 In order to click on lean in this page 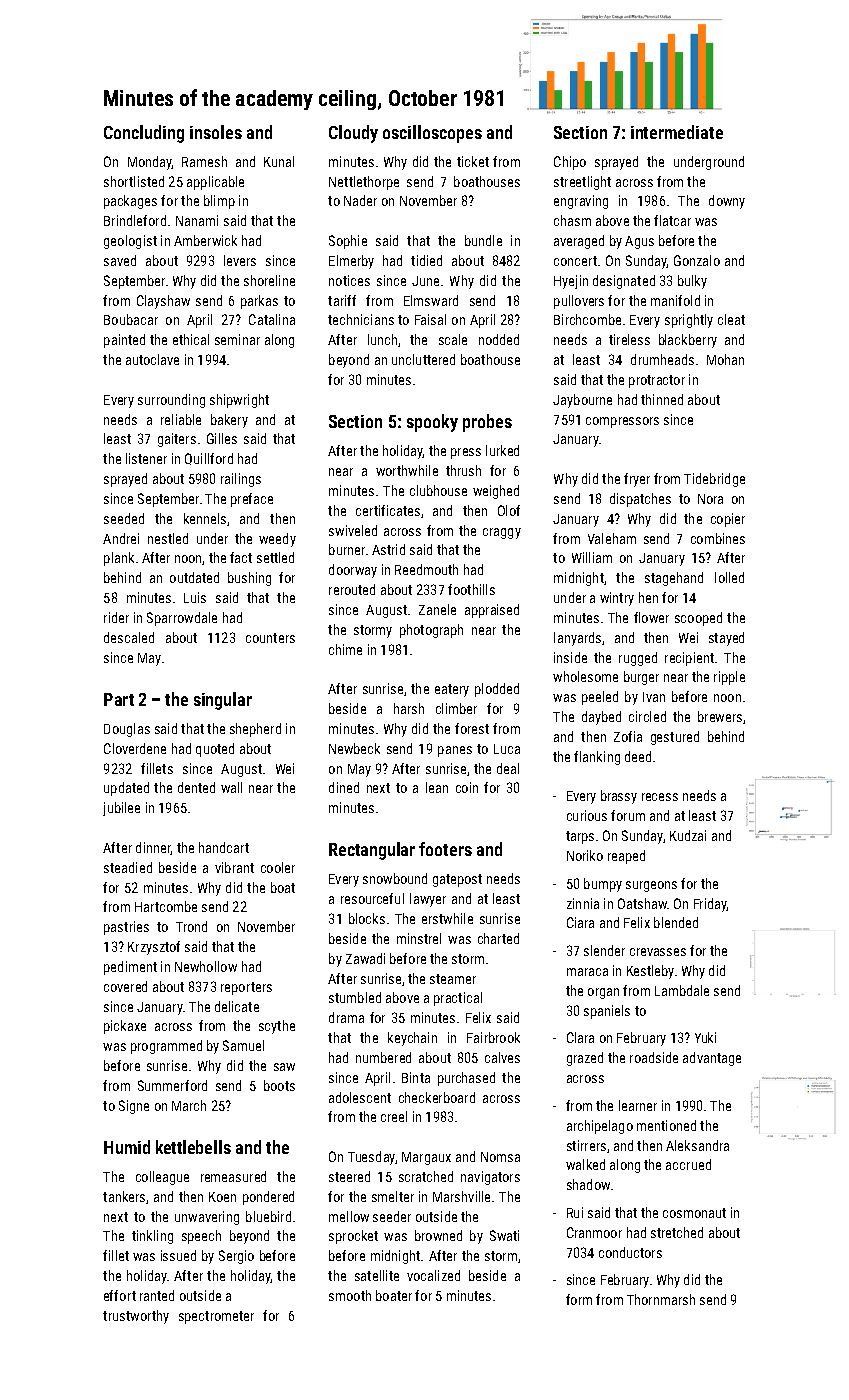, I will do `click(437, 787)`.
